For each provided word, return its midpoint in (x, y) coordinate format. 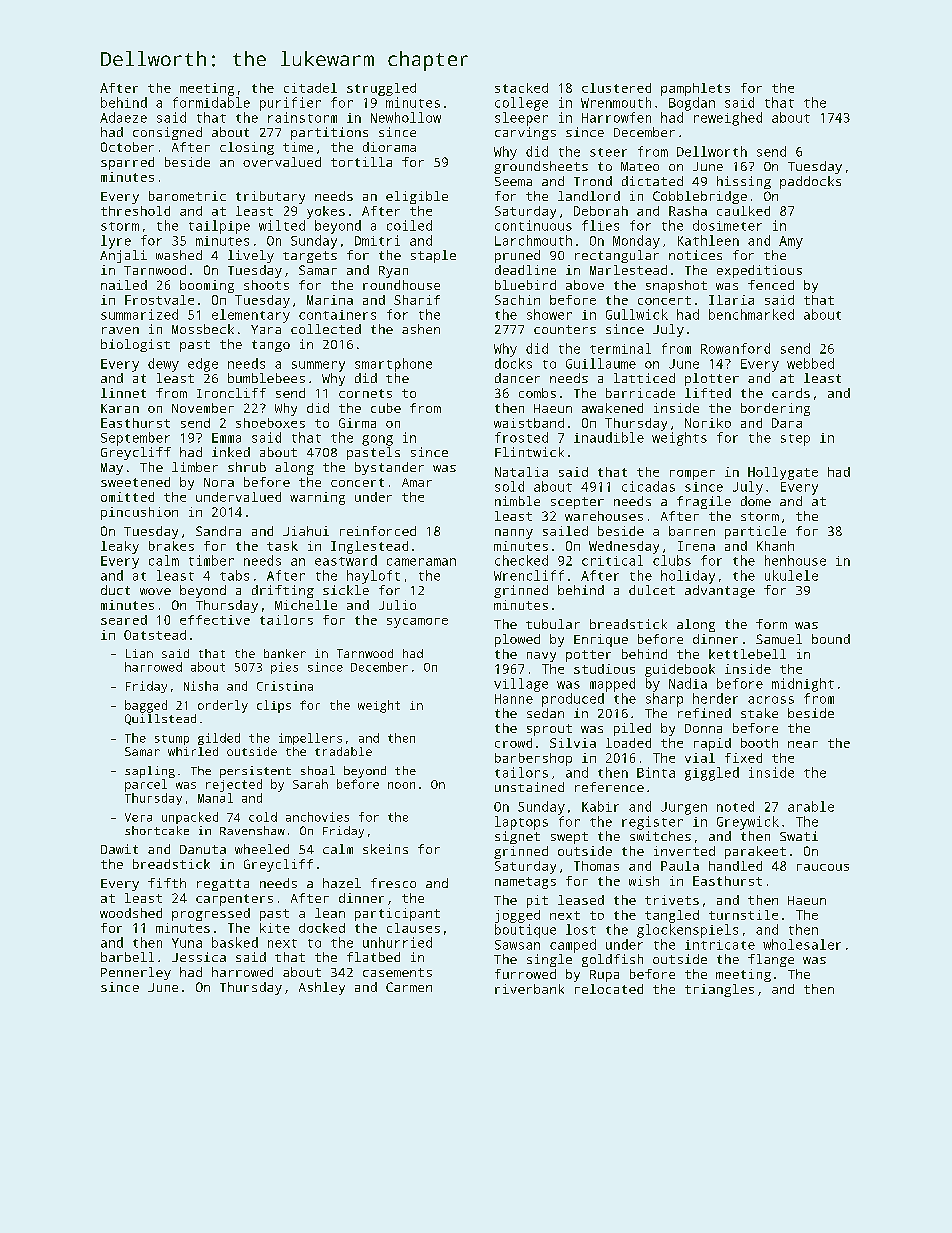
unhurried (397, 942)
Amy (791, 242)
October (127, 147)
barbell (127, 957)
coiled (409, 225)
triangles (719, 990)
